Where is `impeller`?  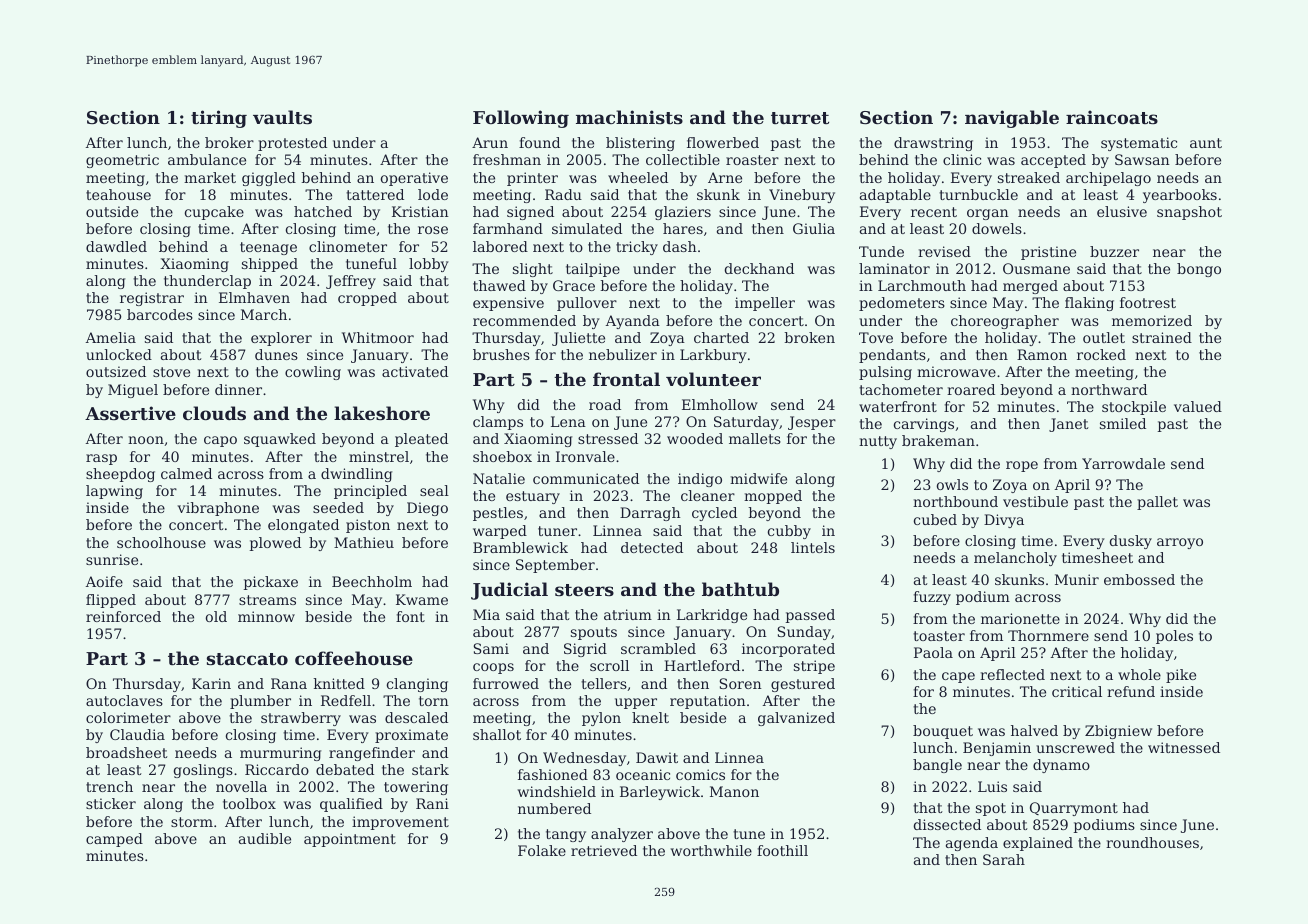 impeller is located at coordinates (765, 304).
